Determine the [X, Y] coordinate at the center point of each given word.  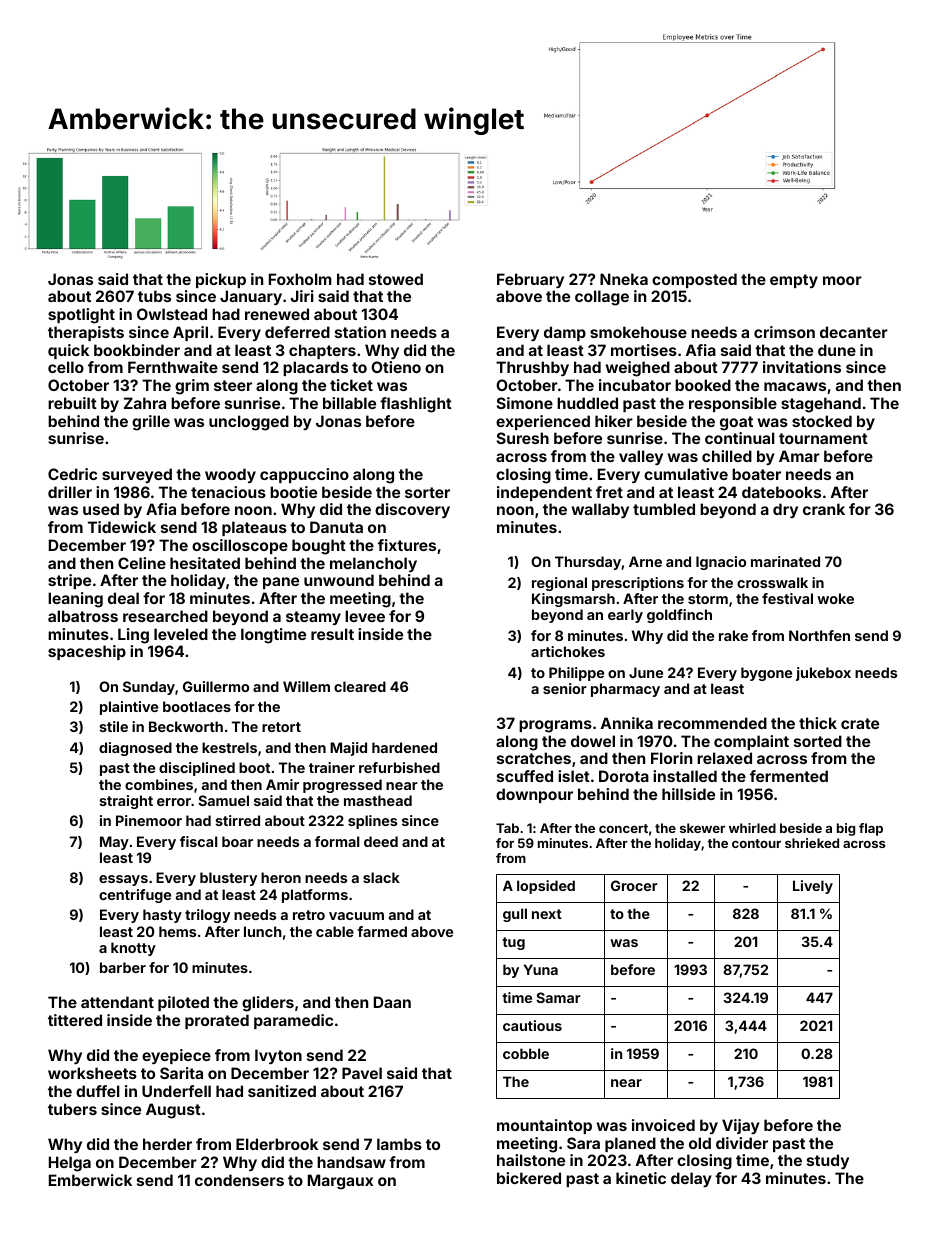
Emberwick [90, 1180]
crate [860, 723]
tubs [154, 296]
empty [794, 281]
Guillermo [216, 686]
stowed [396, 279]
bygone [766, 674]
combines [159, 784]
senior [565, 688]
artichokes [568, 651]
